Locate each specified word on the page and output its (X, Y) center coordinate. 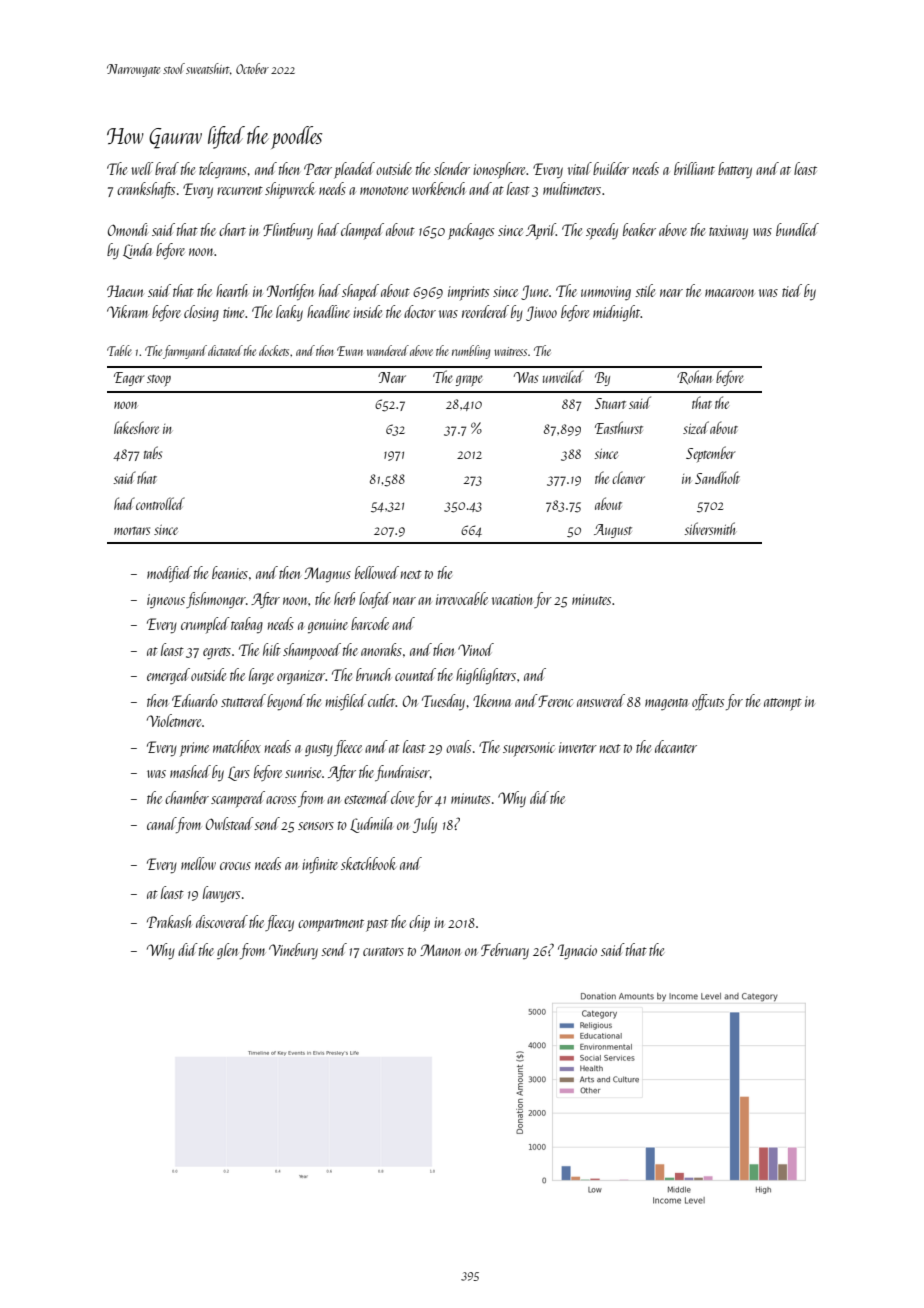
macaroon (729, 293)
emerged (168, 676)
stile (645, 290)
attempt (783, 704)
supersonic (529, 749)
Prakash (169, 921)
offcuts (708, 702)
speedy (602, 231)
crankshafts (146, 190)
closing (201, 313)
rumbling (471, 352)
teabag (247, 625)
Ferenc (555, 701)
